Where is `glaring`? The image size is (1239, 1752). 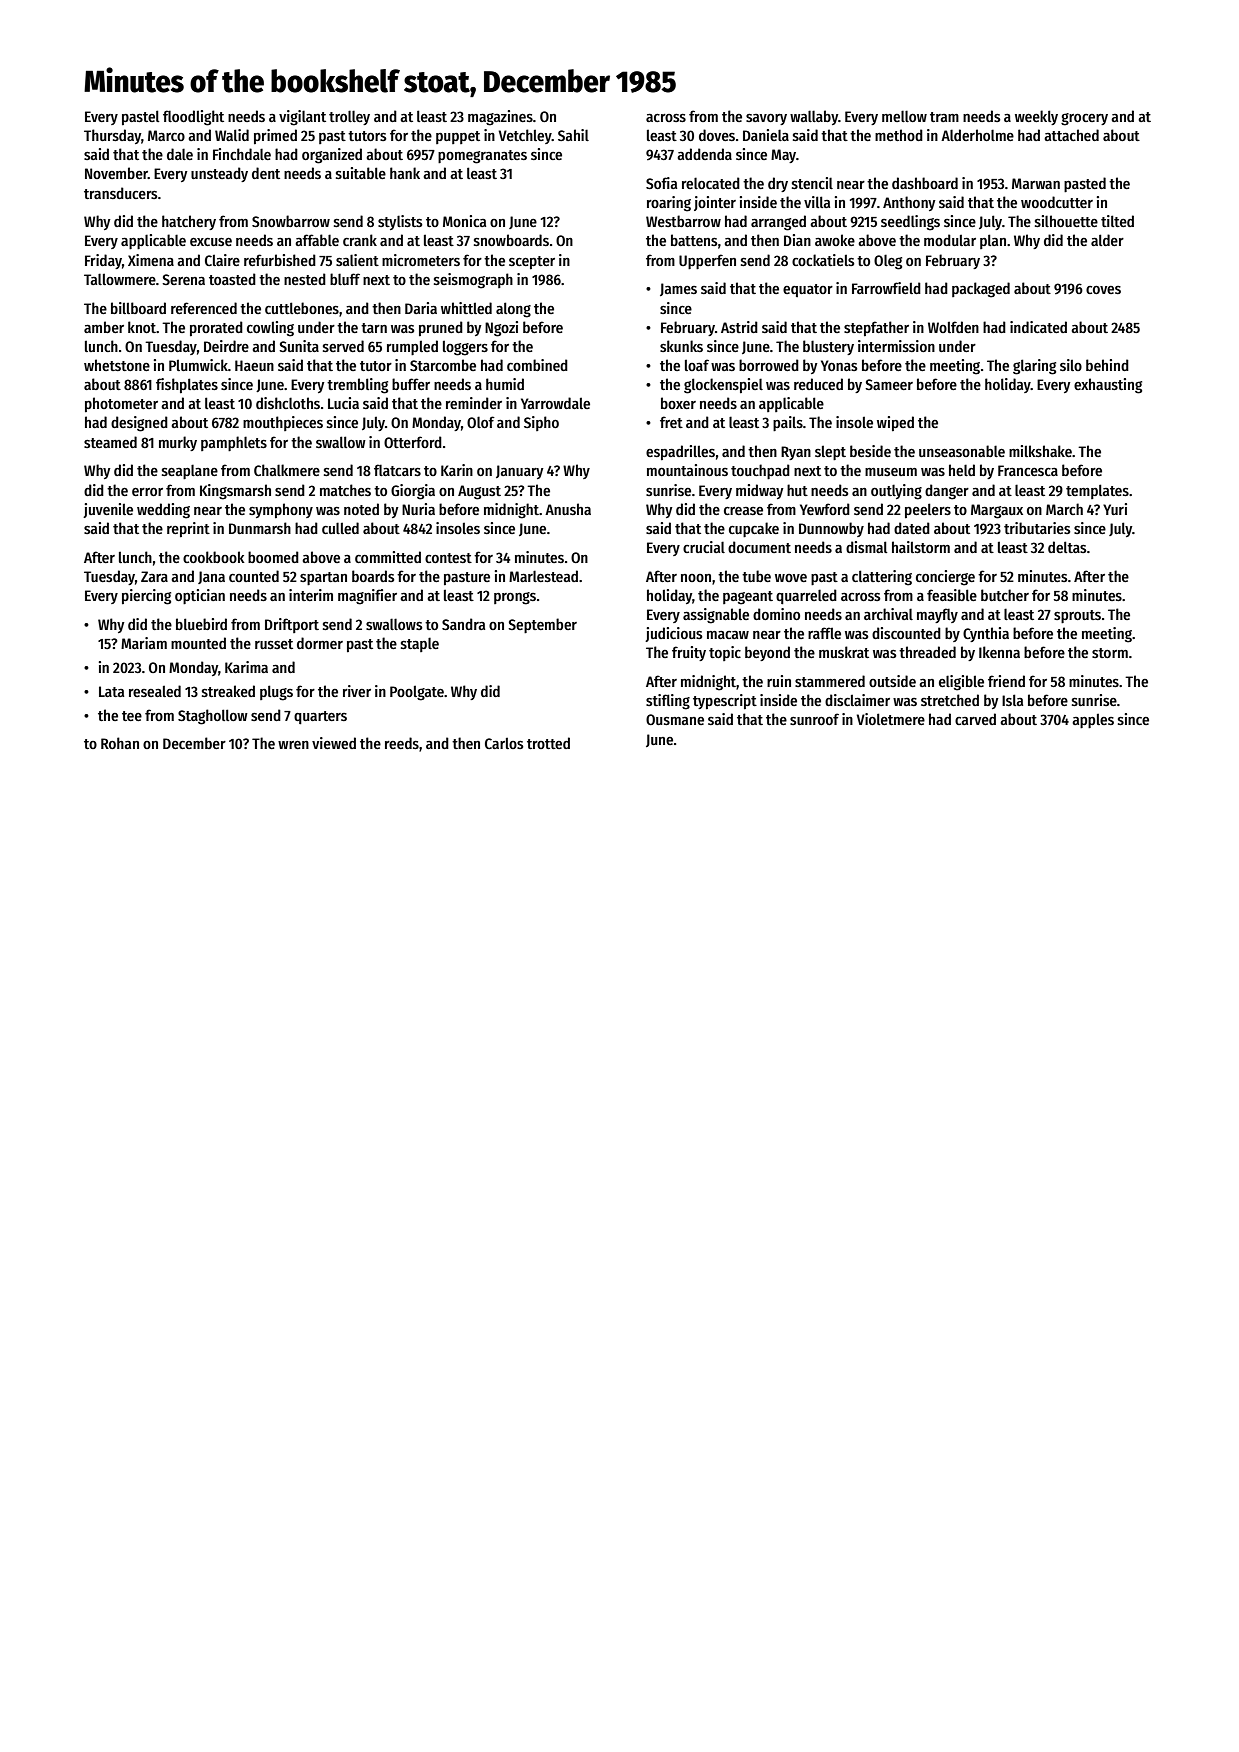
glaring is located at coordinates (1034, 367).
